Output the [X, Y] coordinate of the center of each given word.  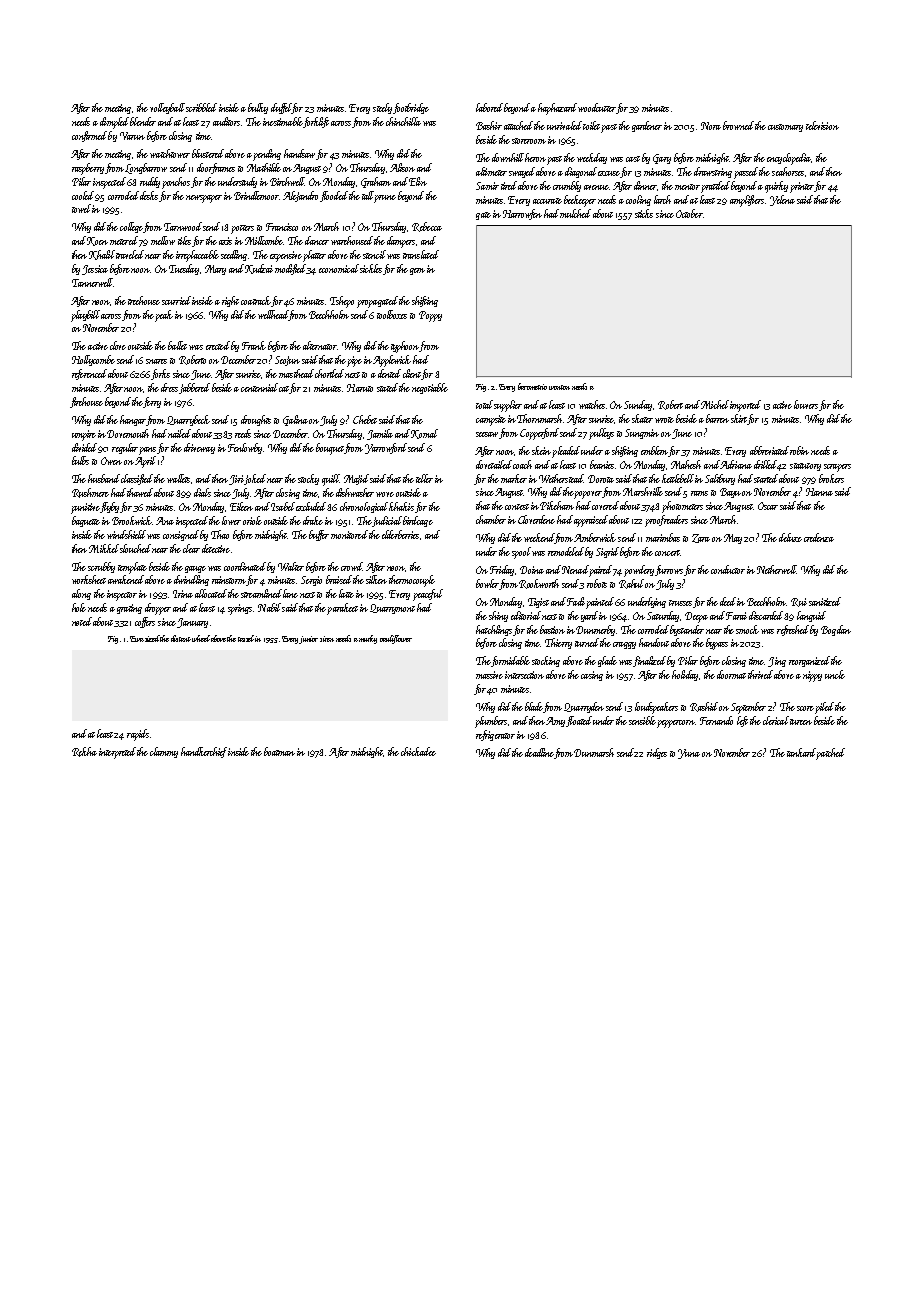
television [822, 125]
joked [255, 479]
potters [242, 229]
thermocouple [412, 581]
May [733, 539]
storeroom [529, 141]
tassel [246, 638]
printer [802, 187]
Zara [701, 538]
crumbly [567, 186]
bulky [258, 108]
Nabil [269, 607]
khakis [402, 506]
